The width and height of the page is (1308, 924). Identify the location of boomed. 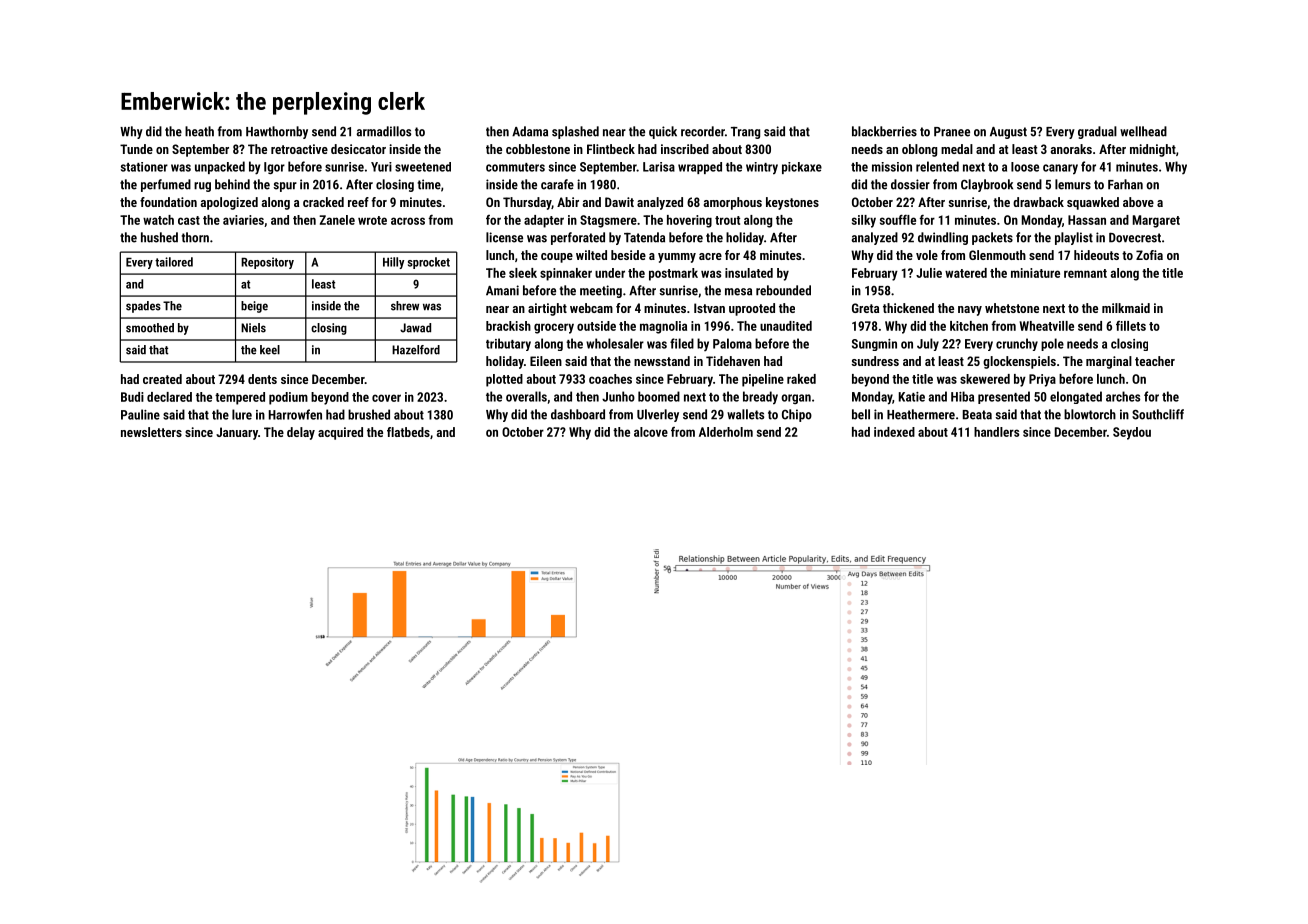
(659, 396).
